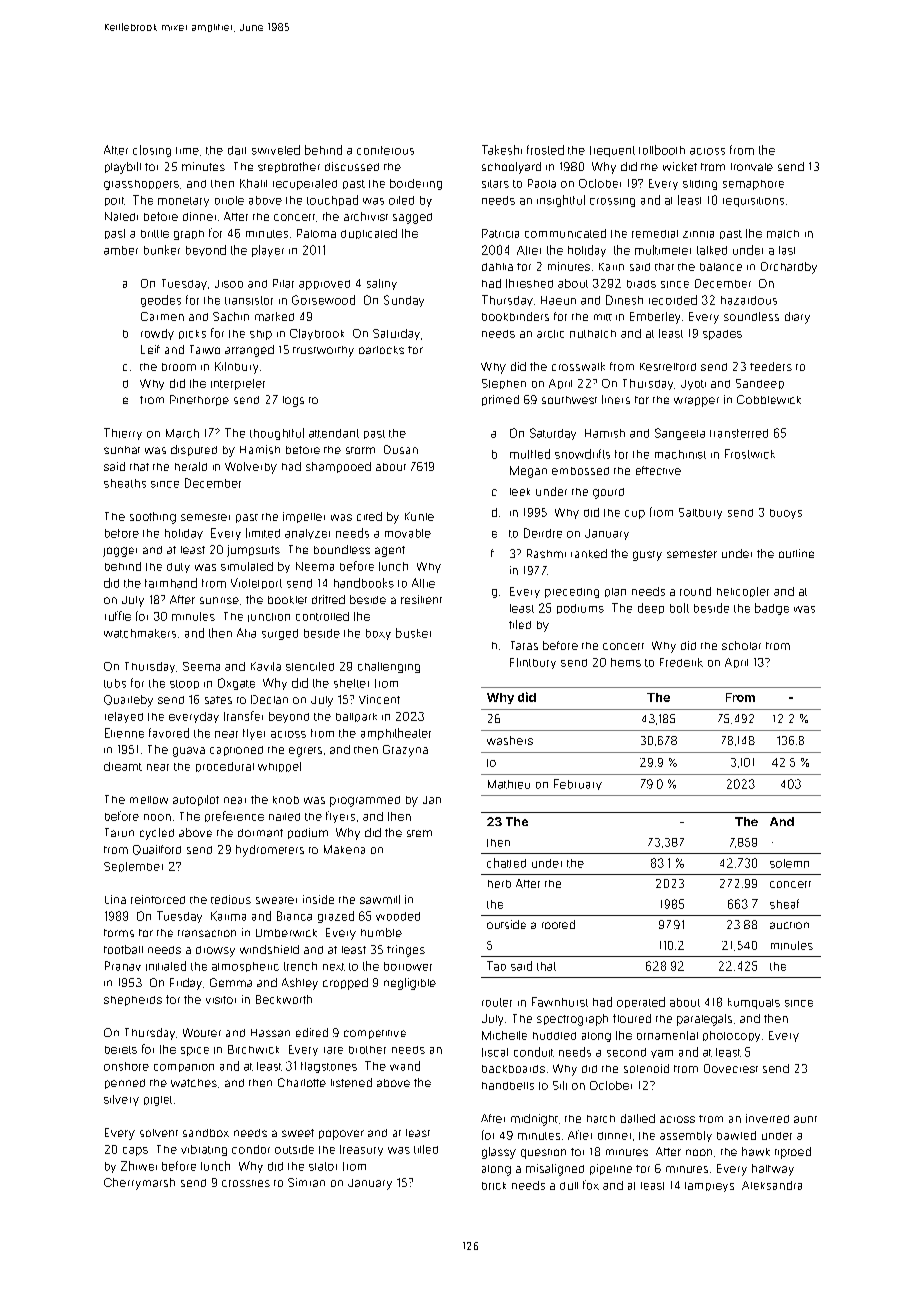  Describe the element at coordinates (495, 1052) in the screenshot. I see `fiscal` at that location.
